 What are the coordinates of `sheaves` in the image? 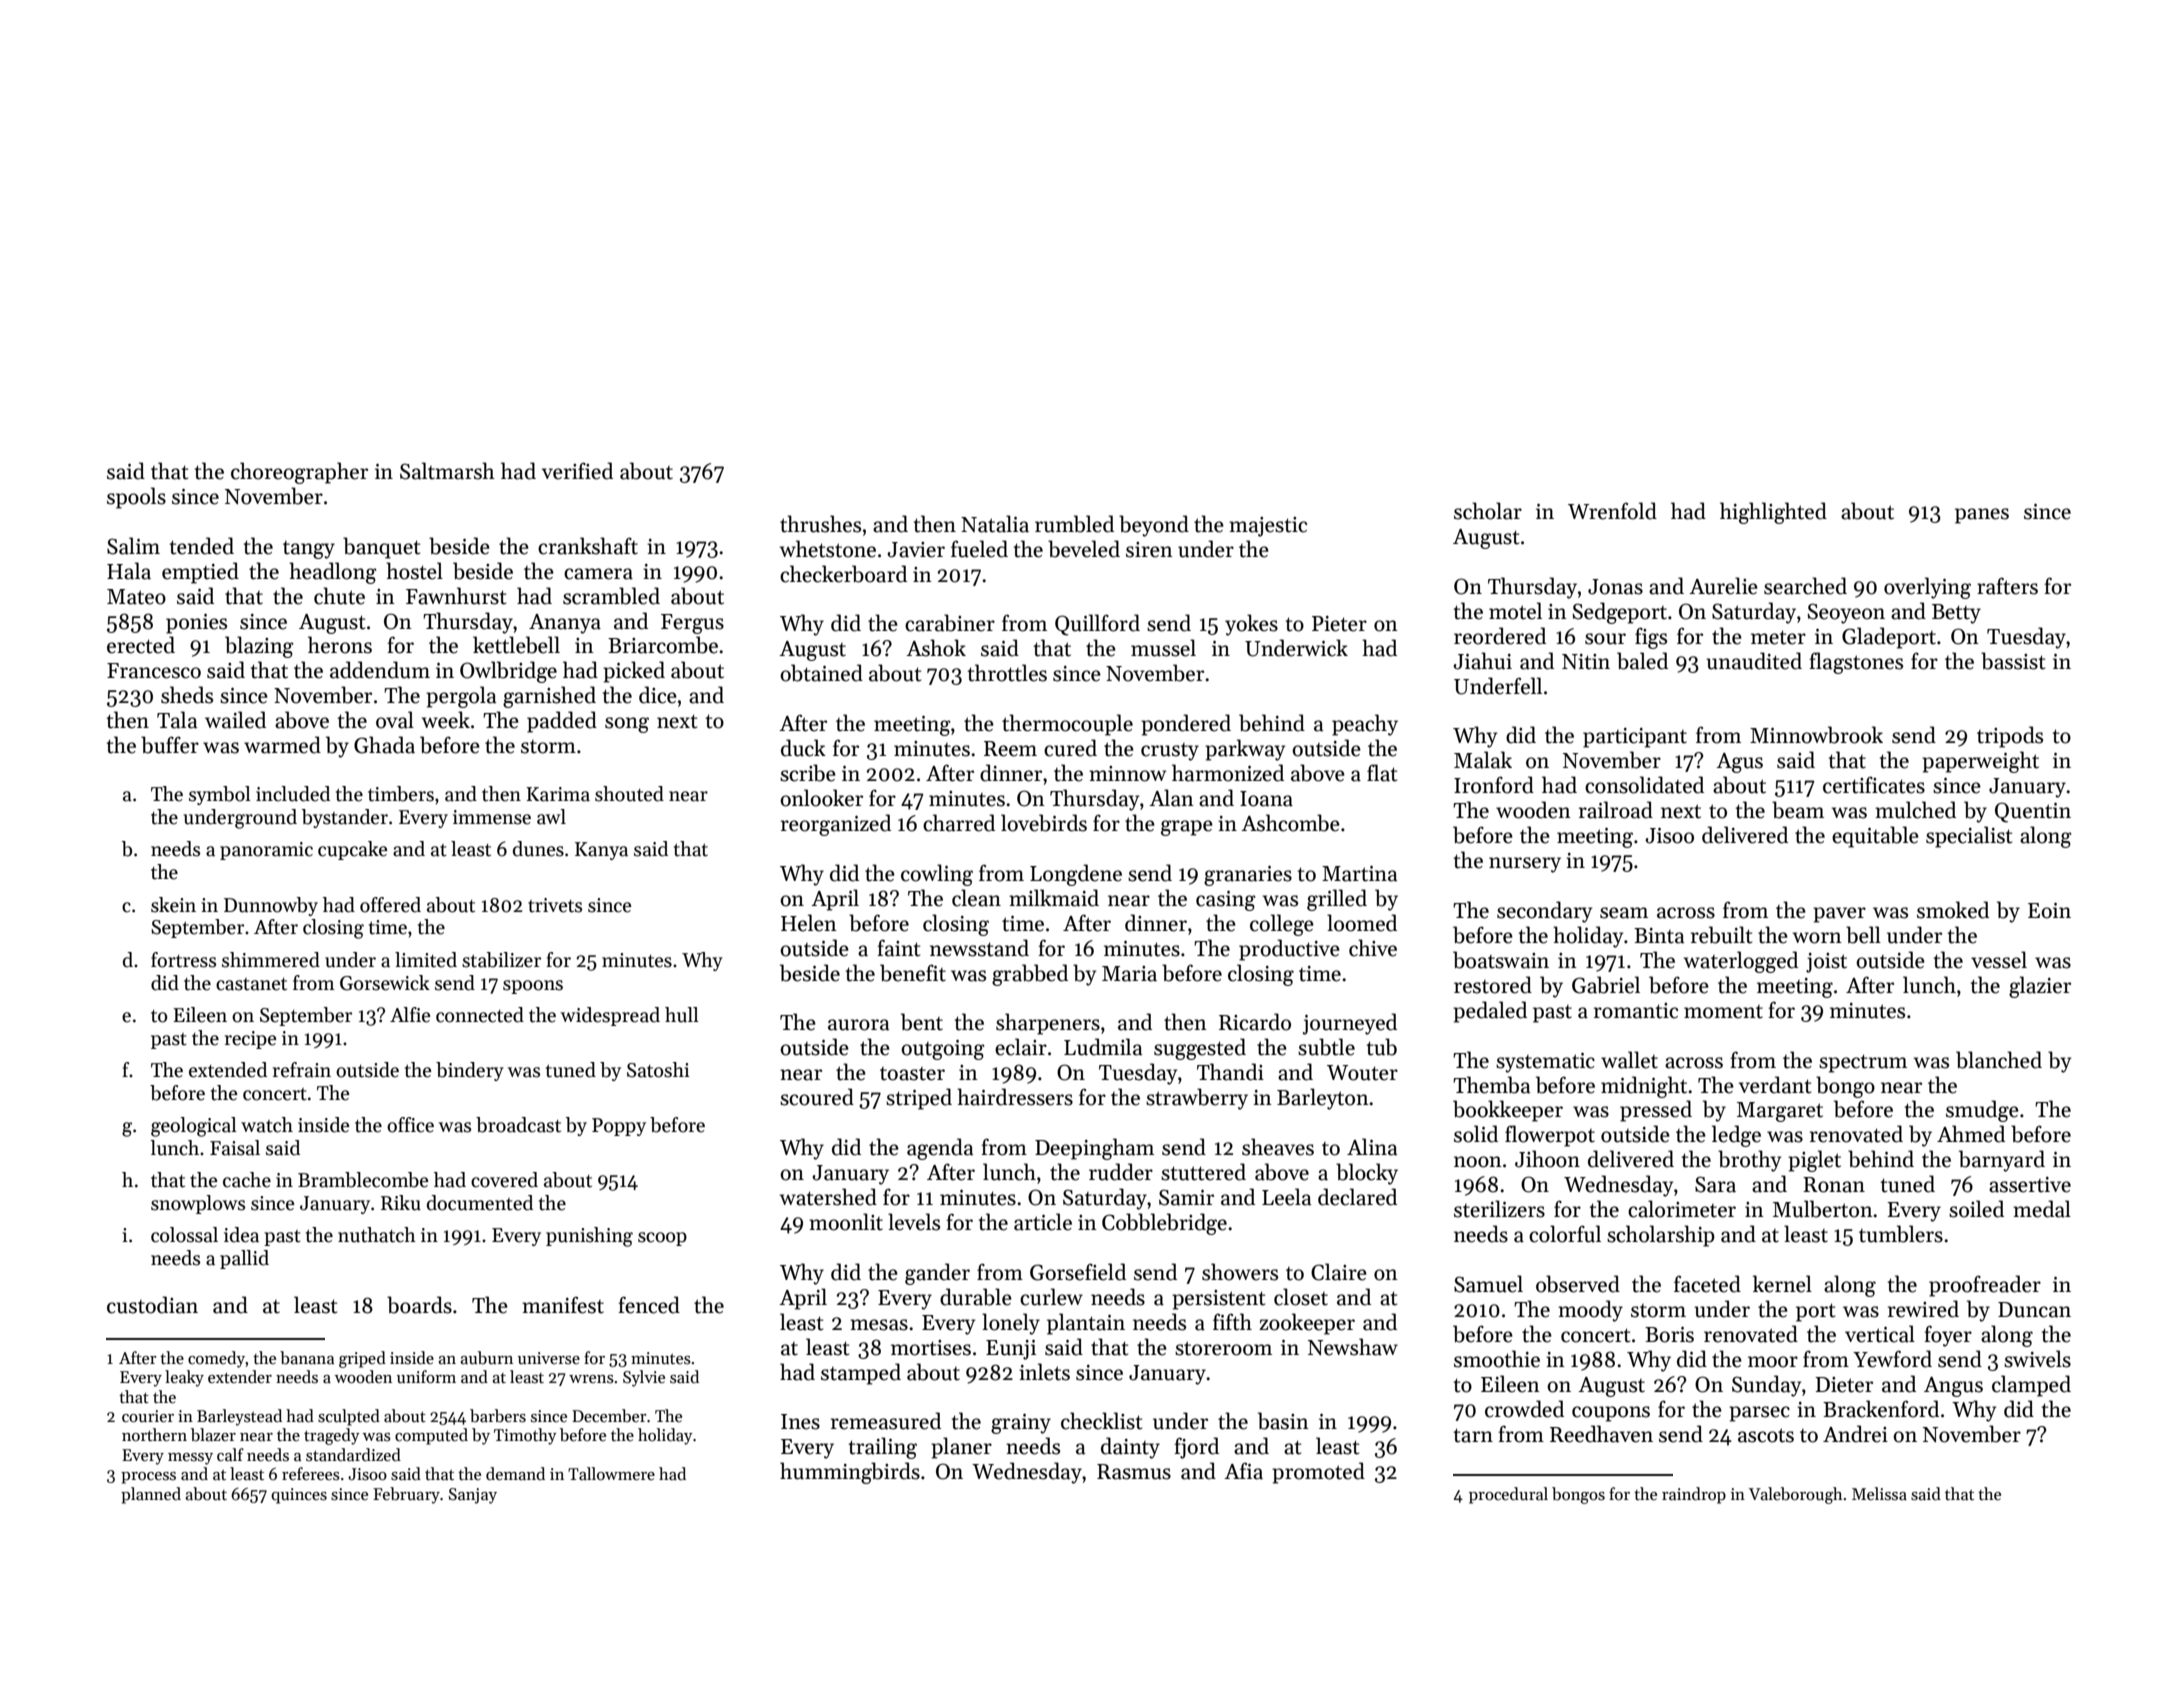 It's located at (1278, 1147).
